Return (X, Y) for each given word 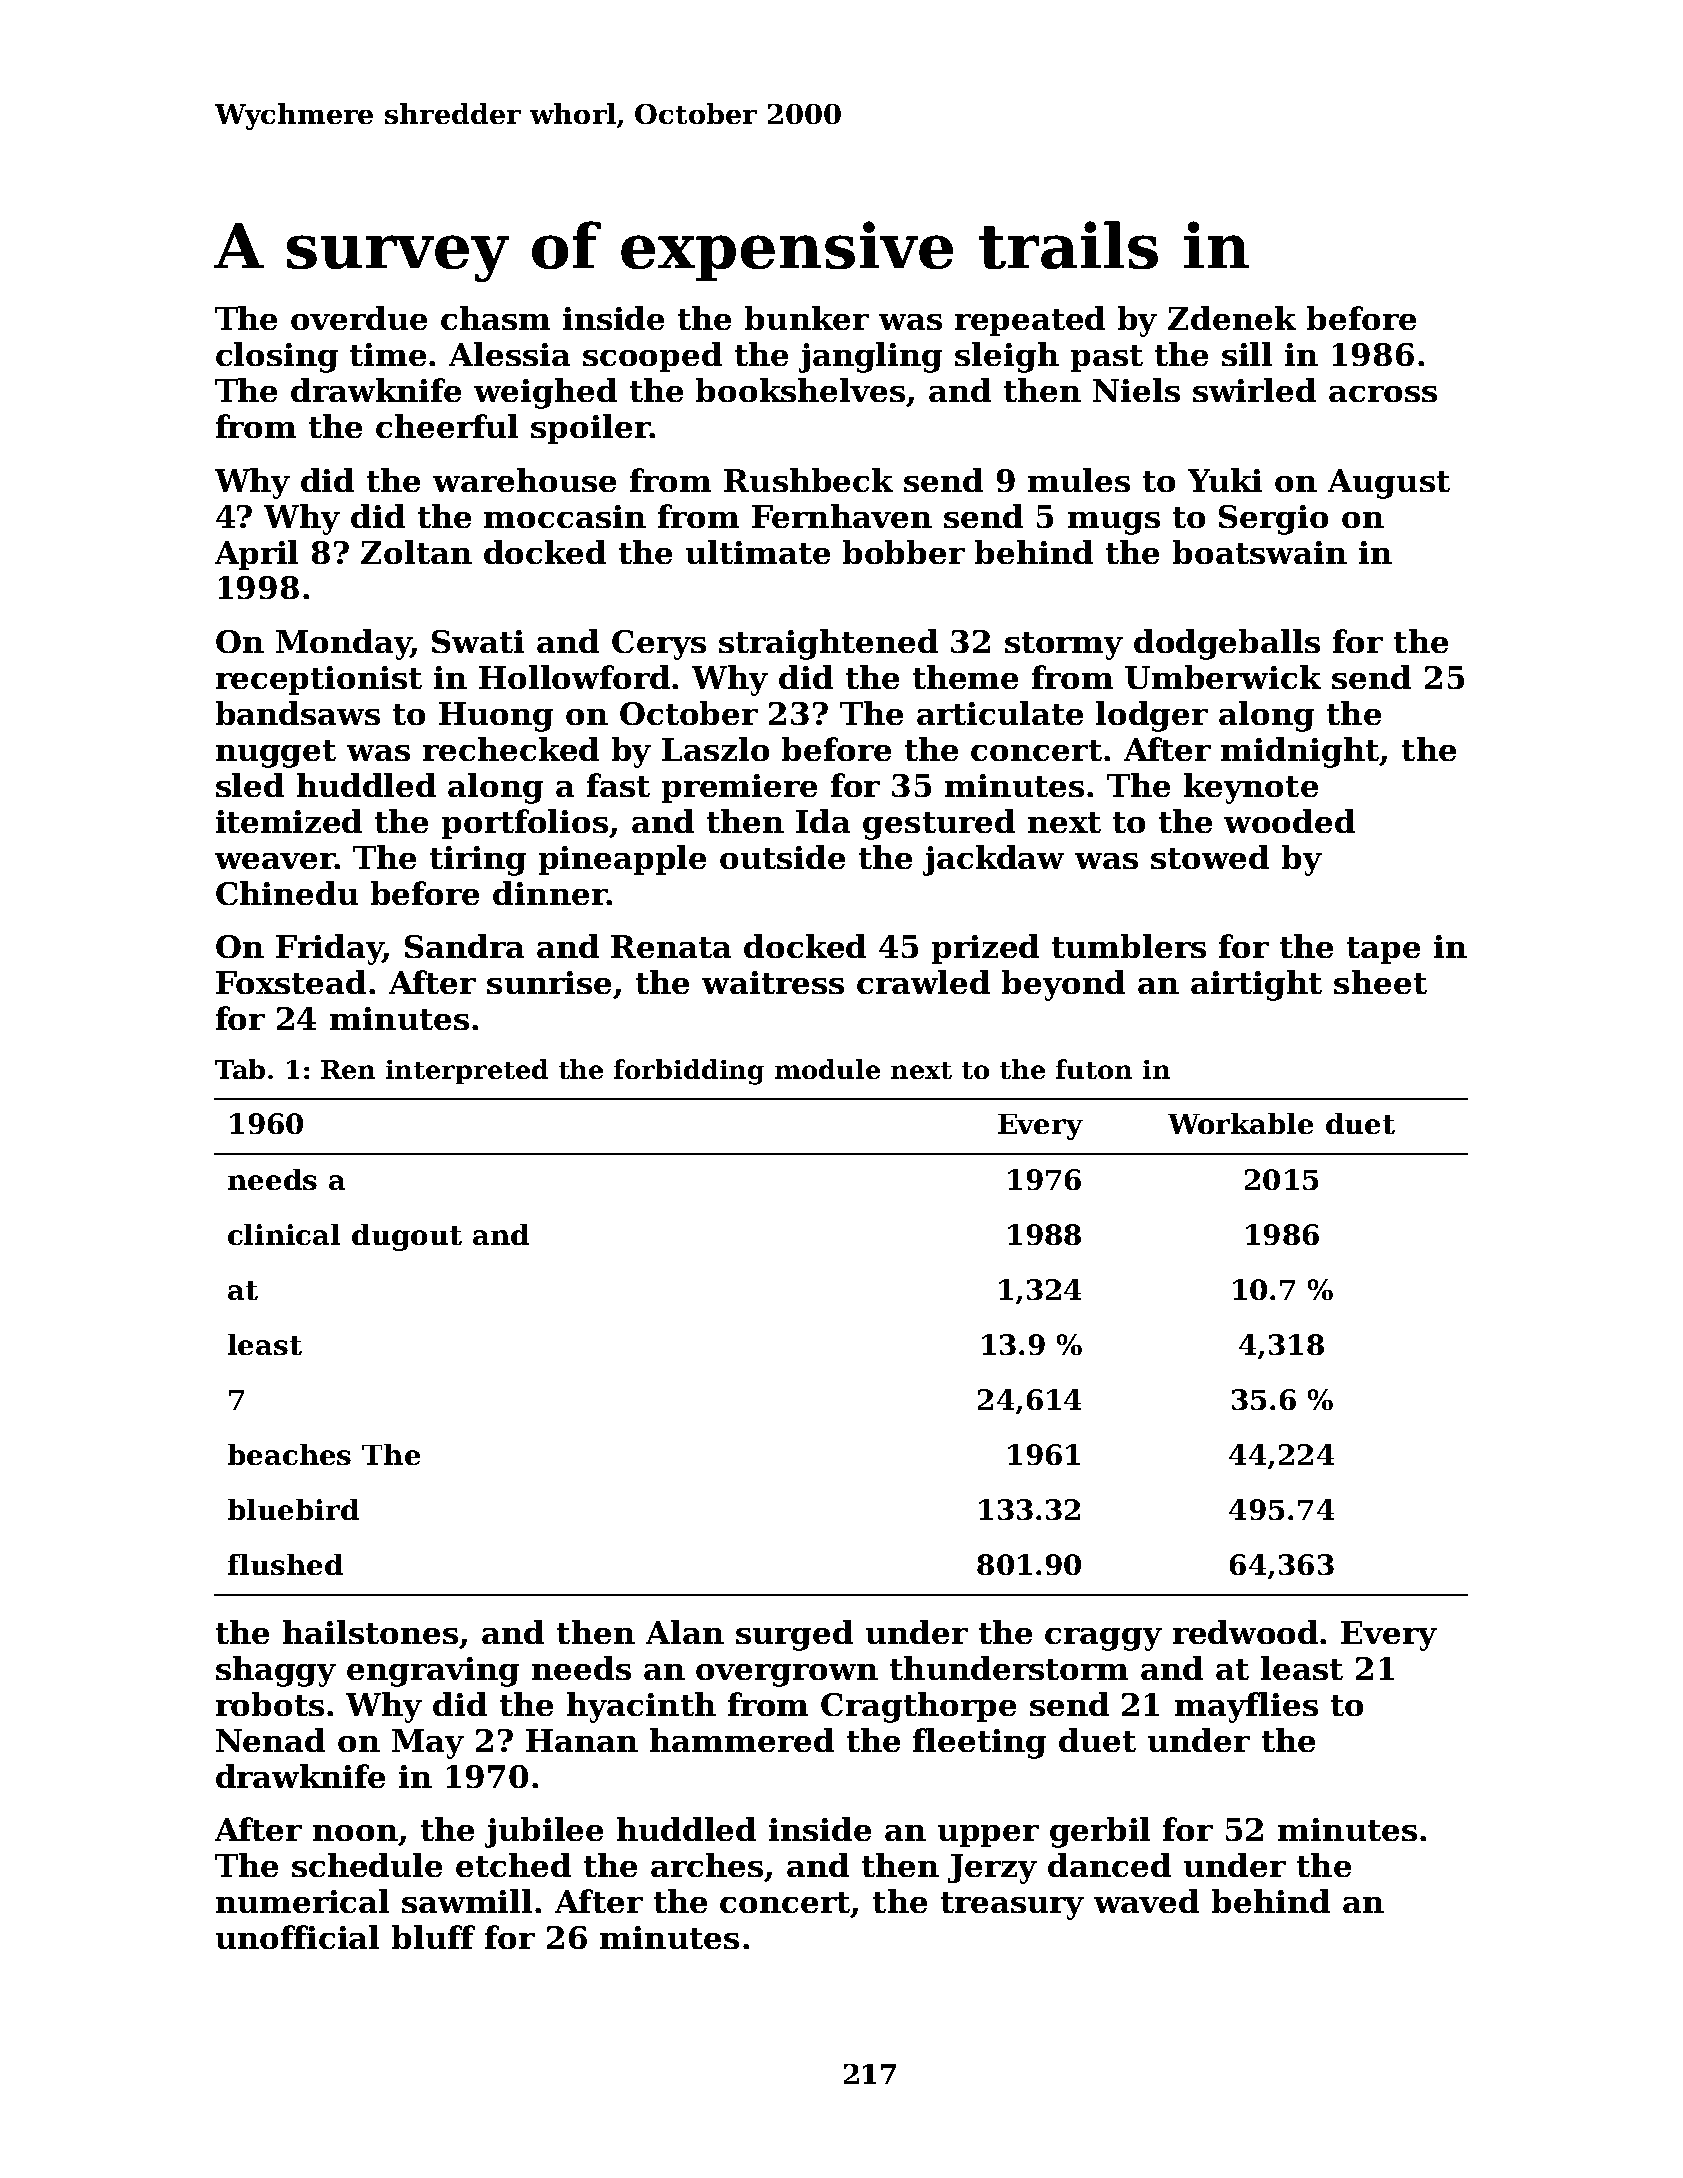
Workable (1240, 1123)
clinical (284, 1234)
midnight (1300, 752)
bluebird (293, 1509)
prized (985, 949)
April (256, 555)
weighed (545, 393)
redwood (1245, 1632)
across (1383, 394)
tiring (478, 861)
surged (794, 1635)
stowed (1210, 857)
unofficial (297, 1937)
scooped (652, 357)
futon (1094, 1069)
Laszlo (715, 749)
